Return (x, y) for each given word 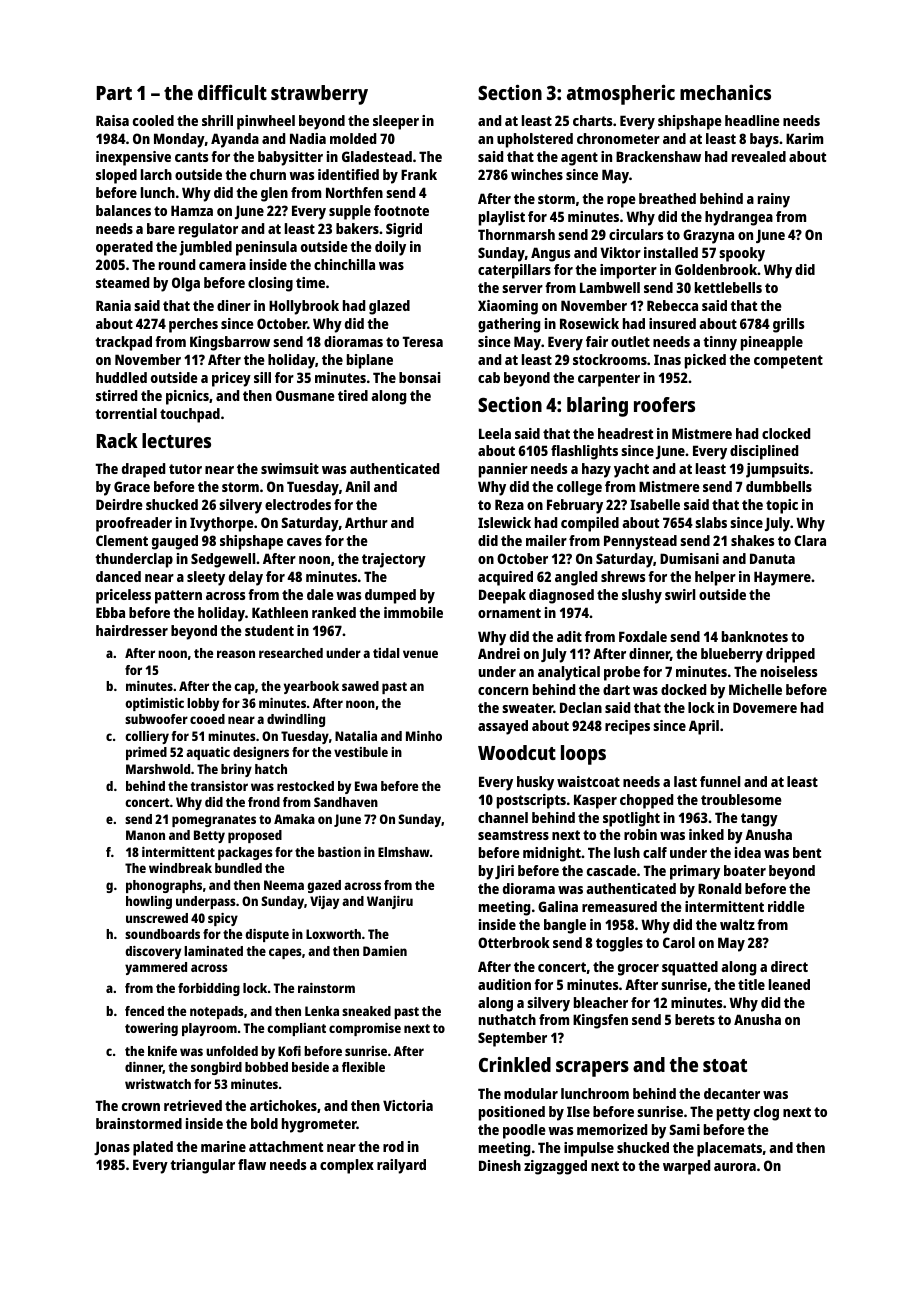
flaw (252, 1164)
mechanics (725, 92)
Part (114, 93)
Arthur (366, 522)
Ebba (110, 612)
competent (788, 362)
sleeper (396, 122)
